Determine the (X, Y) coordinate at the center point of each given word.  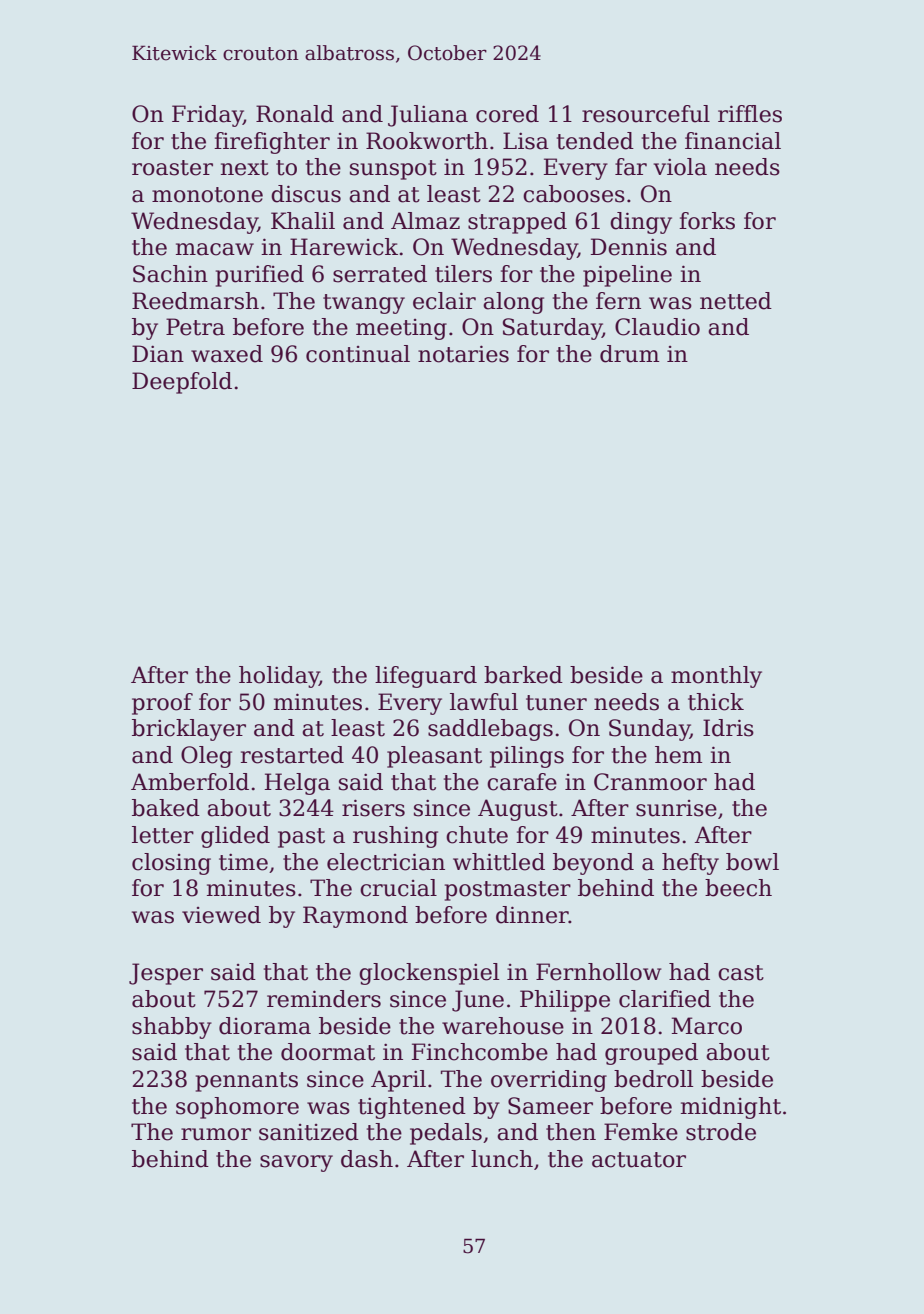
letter (163, 835)
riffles (750, 114)
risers (373, 808)
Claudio (657, 327)
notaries (463, 354)
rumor (216, 1134)
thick (716, 702)
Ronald (295, 114)
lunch (502, 1159)
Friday (207, 116)
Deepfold (182, 383)
